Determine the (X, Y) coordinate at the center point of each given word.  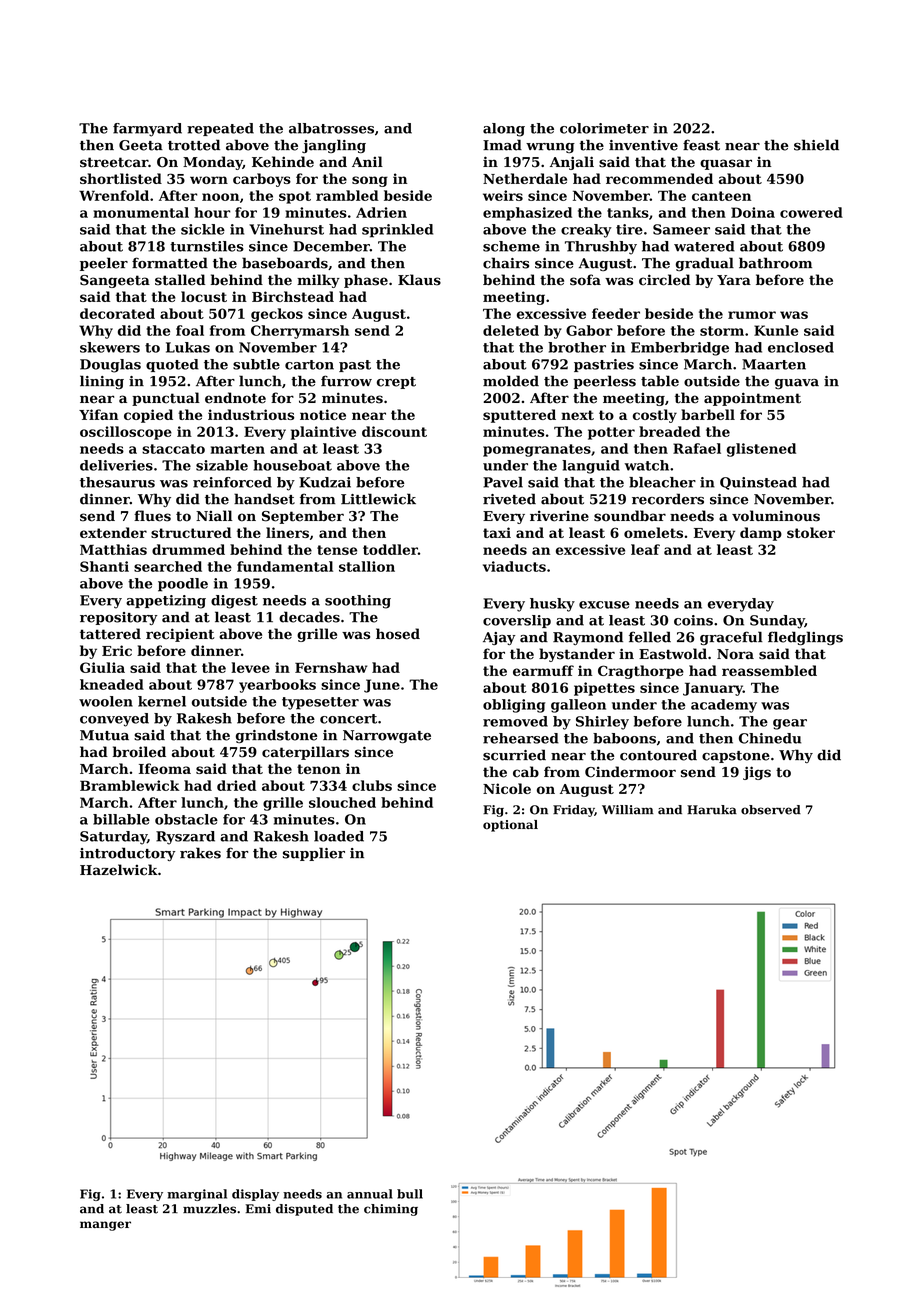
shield (816, 145)
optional (510, 826)
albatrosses (331, 128)
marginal (197, 1195)
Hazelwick (118, 870)
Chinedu (770, 738)
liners (287, 532)
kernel (162, 701)
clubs (372, 785)
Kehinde (283, 162)
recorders (668, 499)
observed (771, 810)
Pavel (503, 482)
